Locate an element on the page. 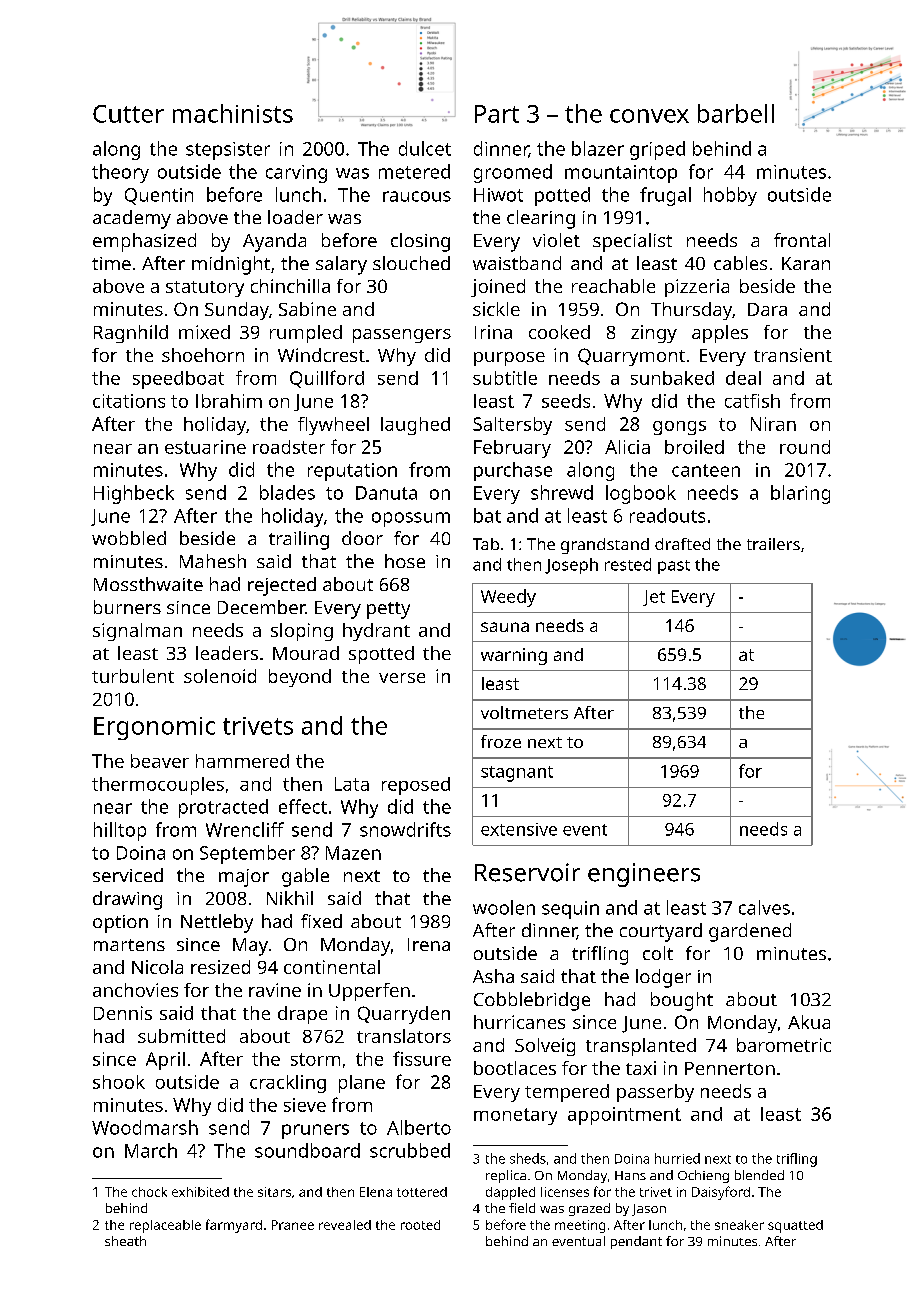 The height and width of the document is (1308, 924). ravine is located at coordinates (275, 990).
